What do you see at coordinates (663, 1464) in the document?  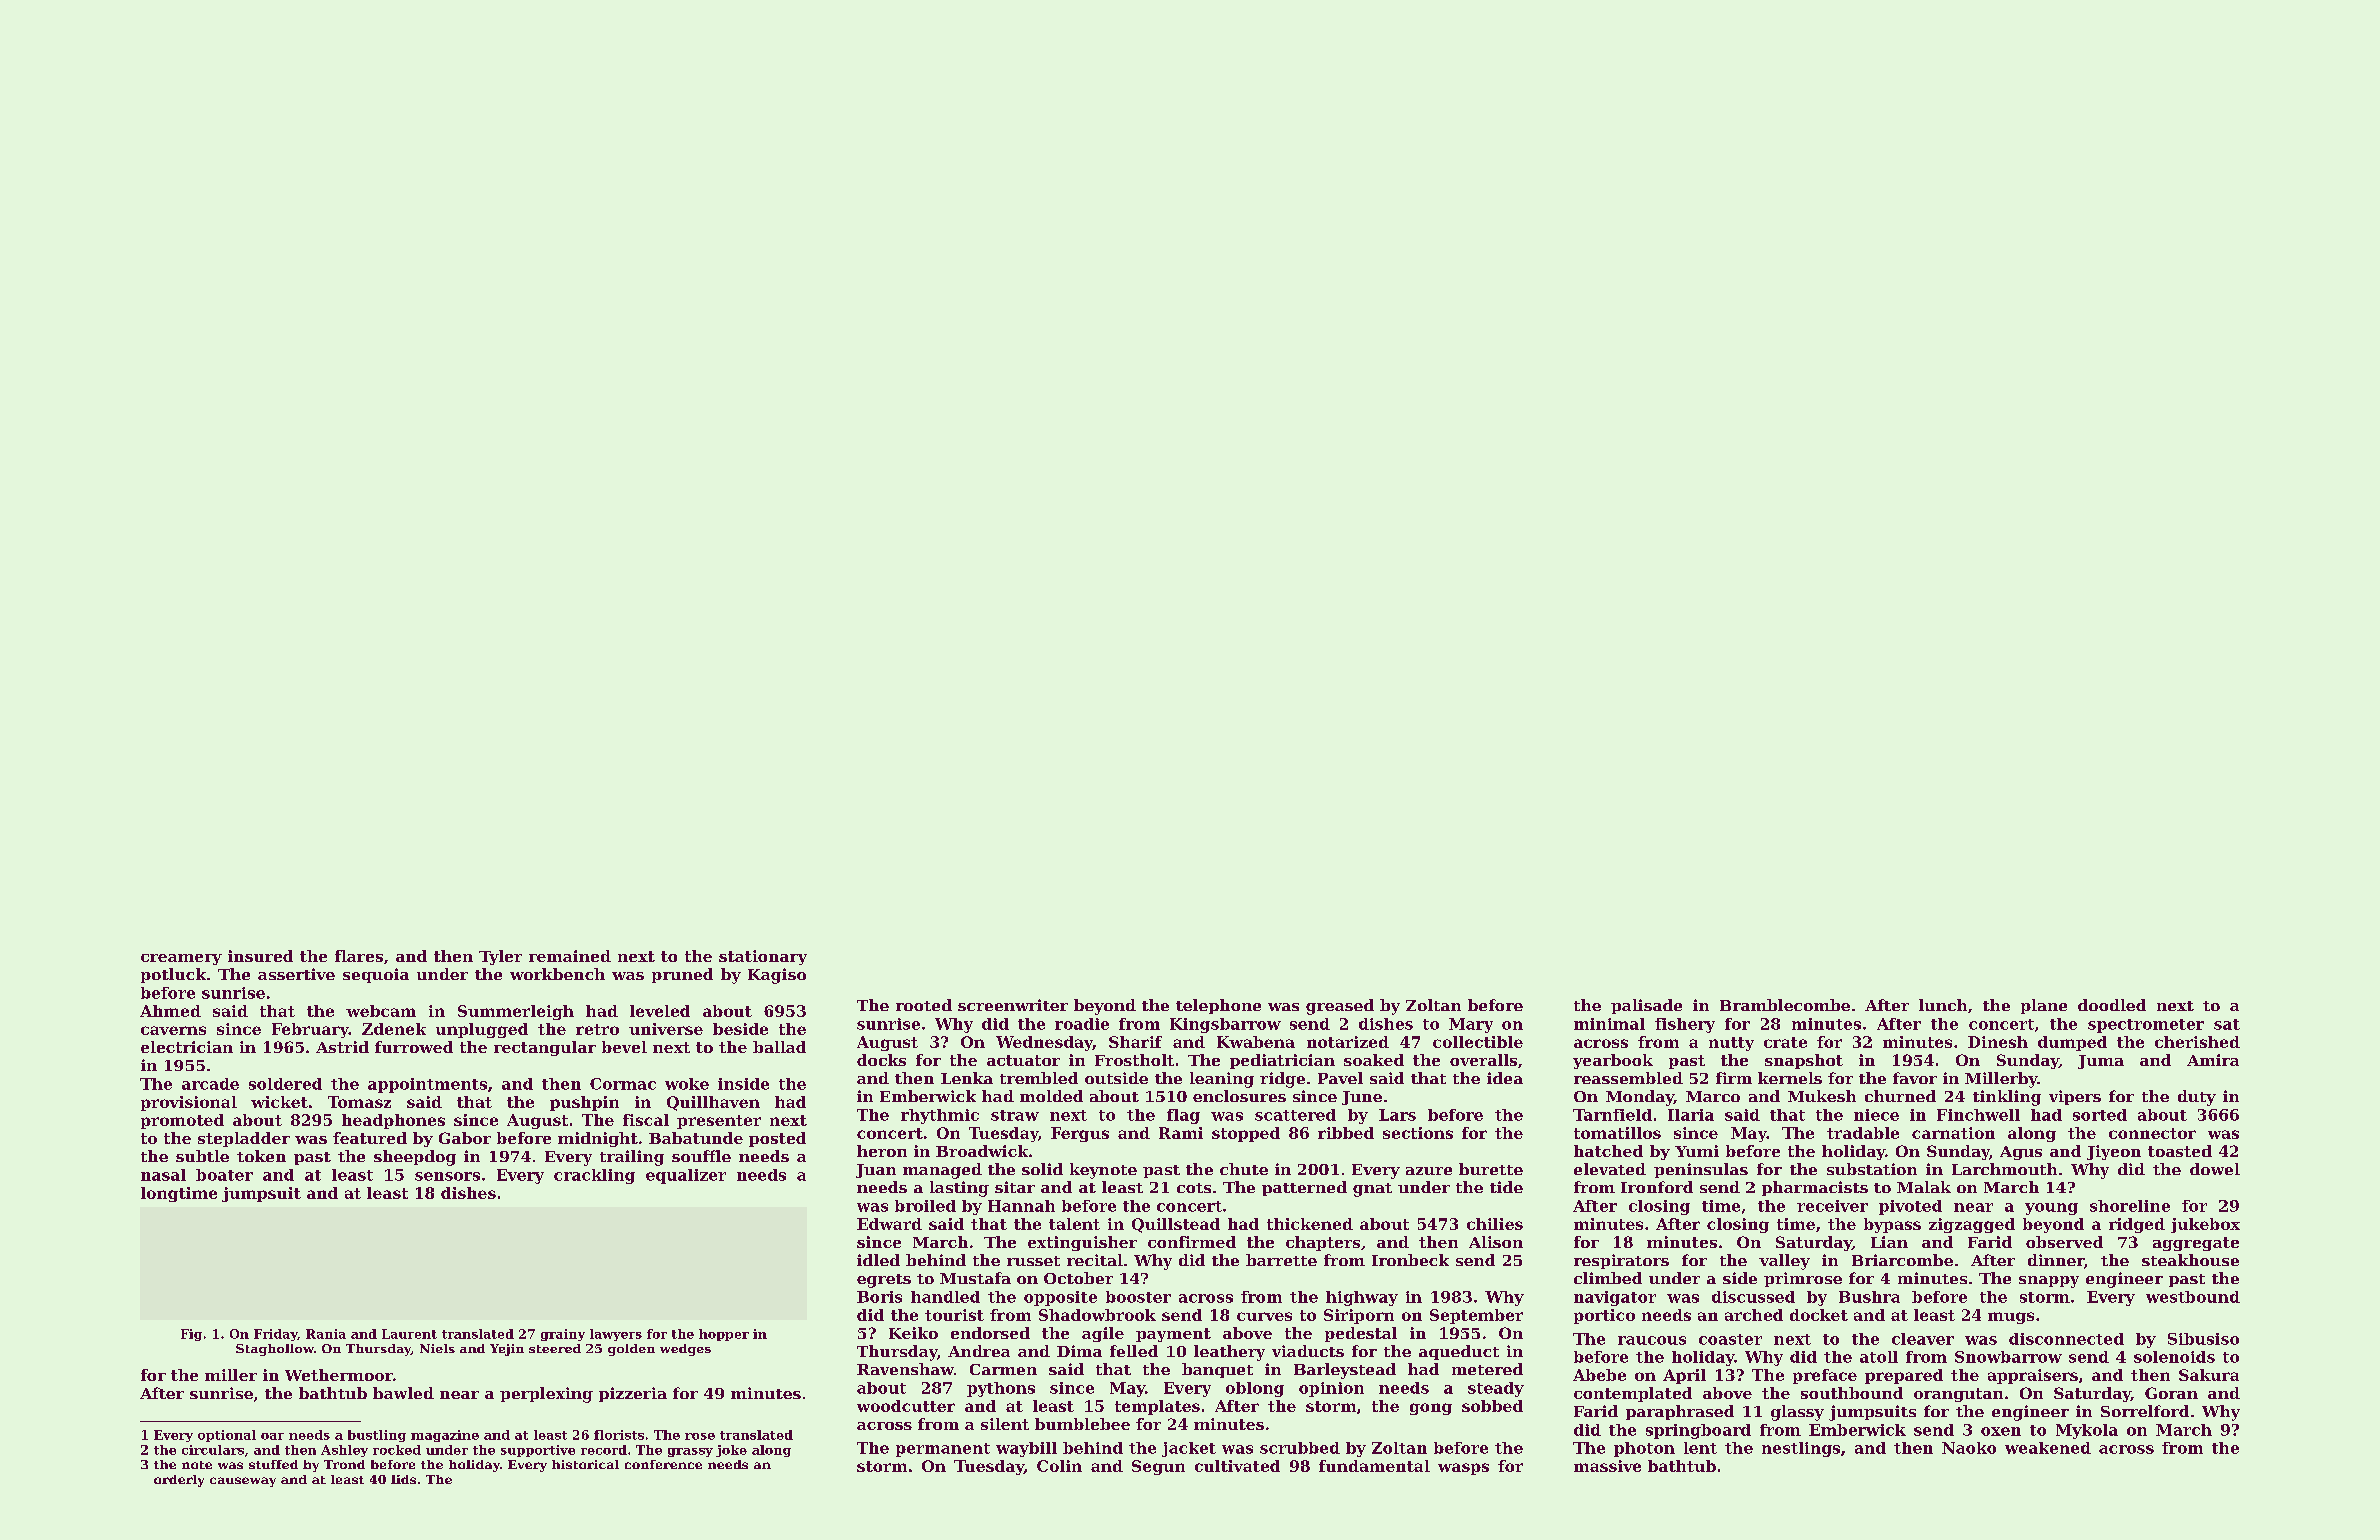 I see `conference` at bounding box center [663, 1464].
